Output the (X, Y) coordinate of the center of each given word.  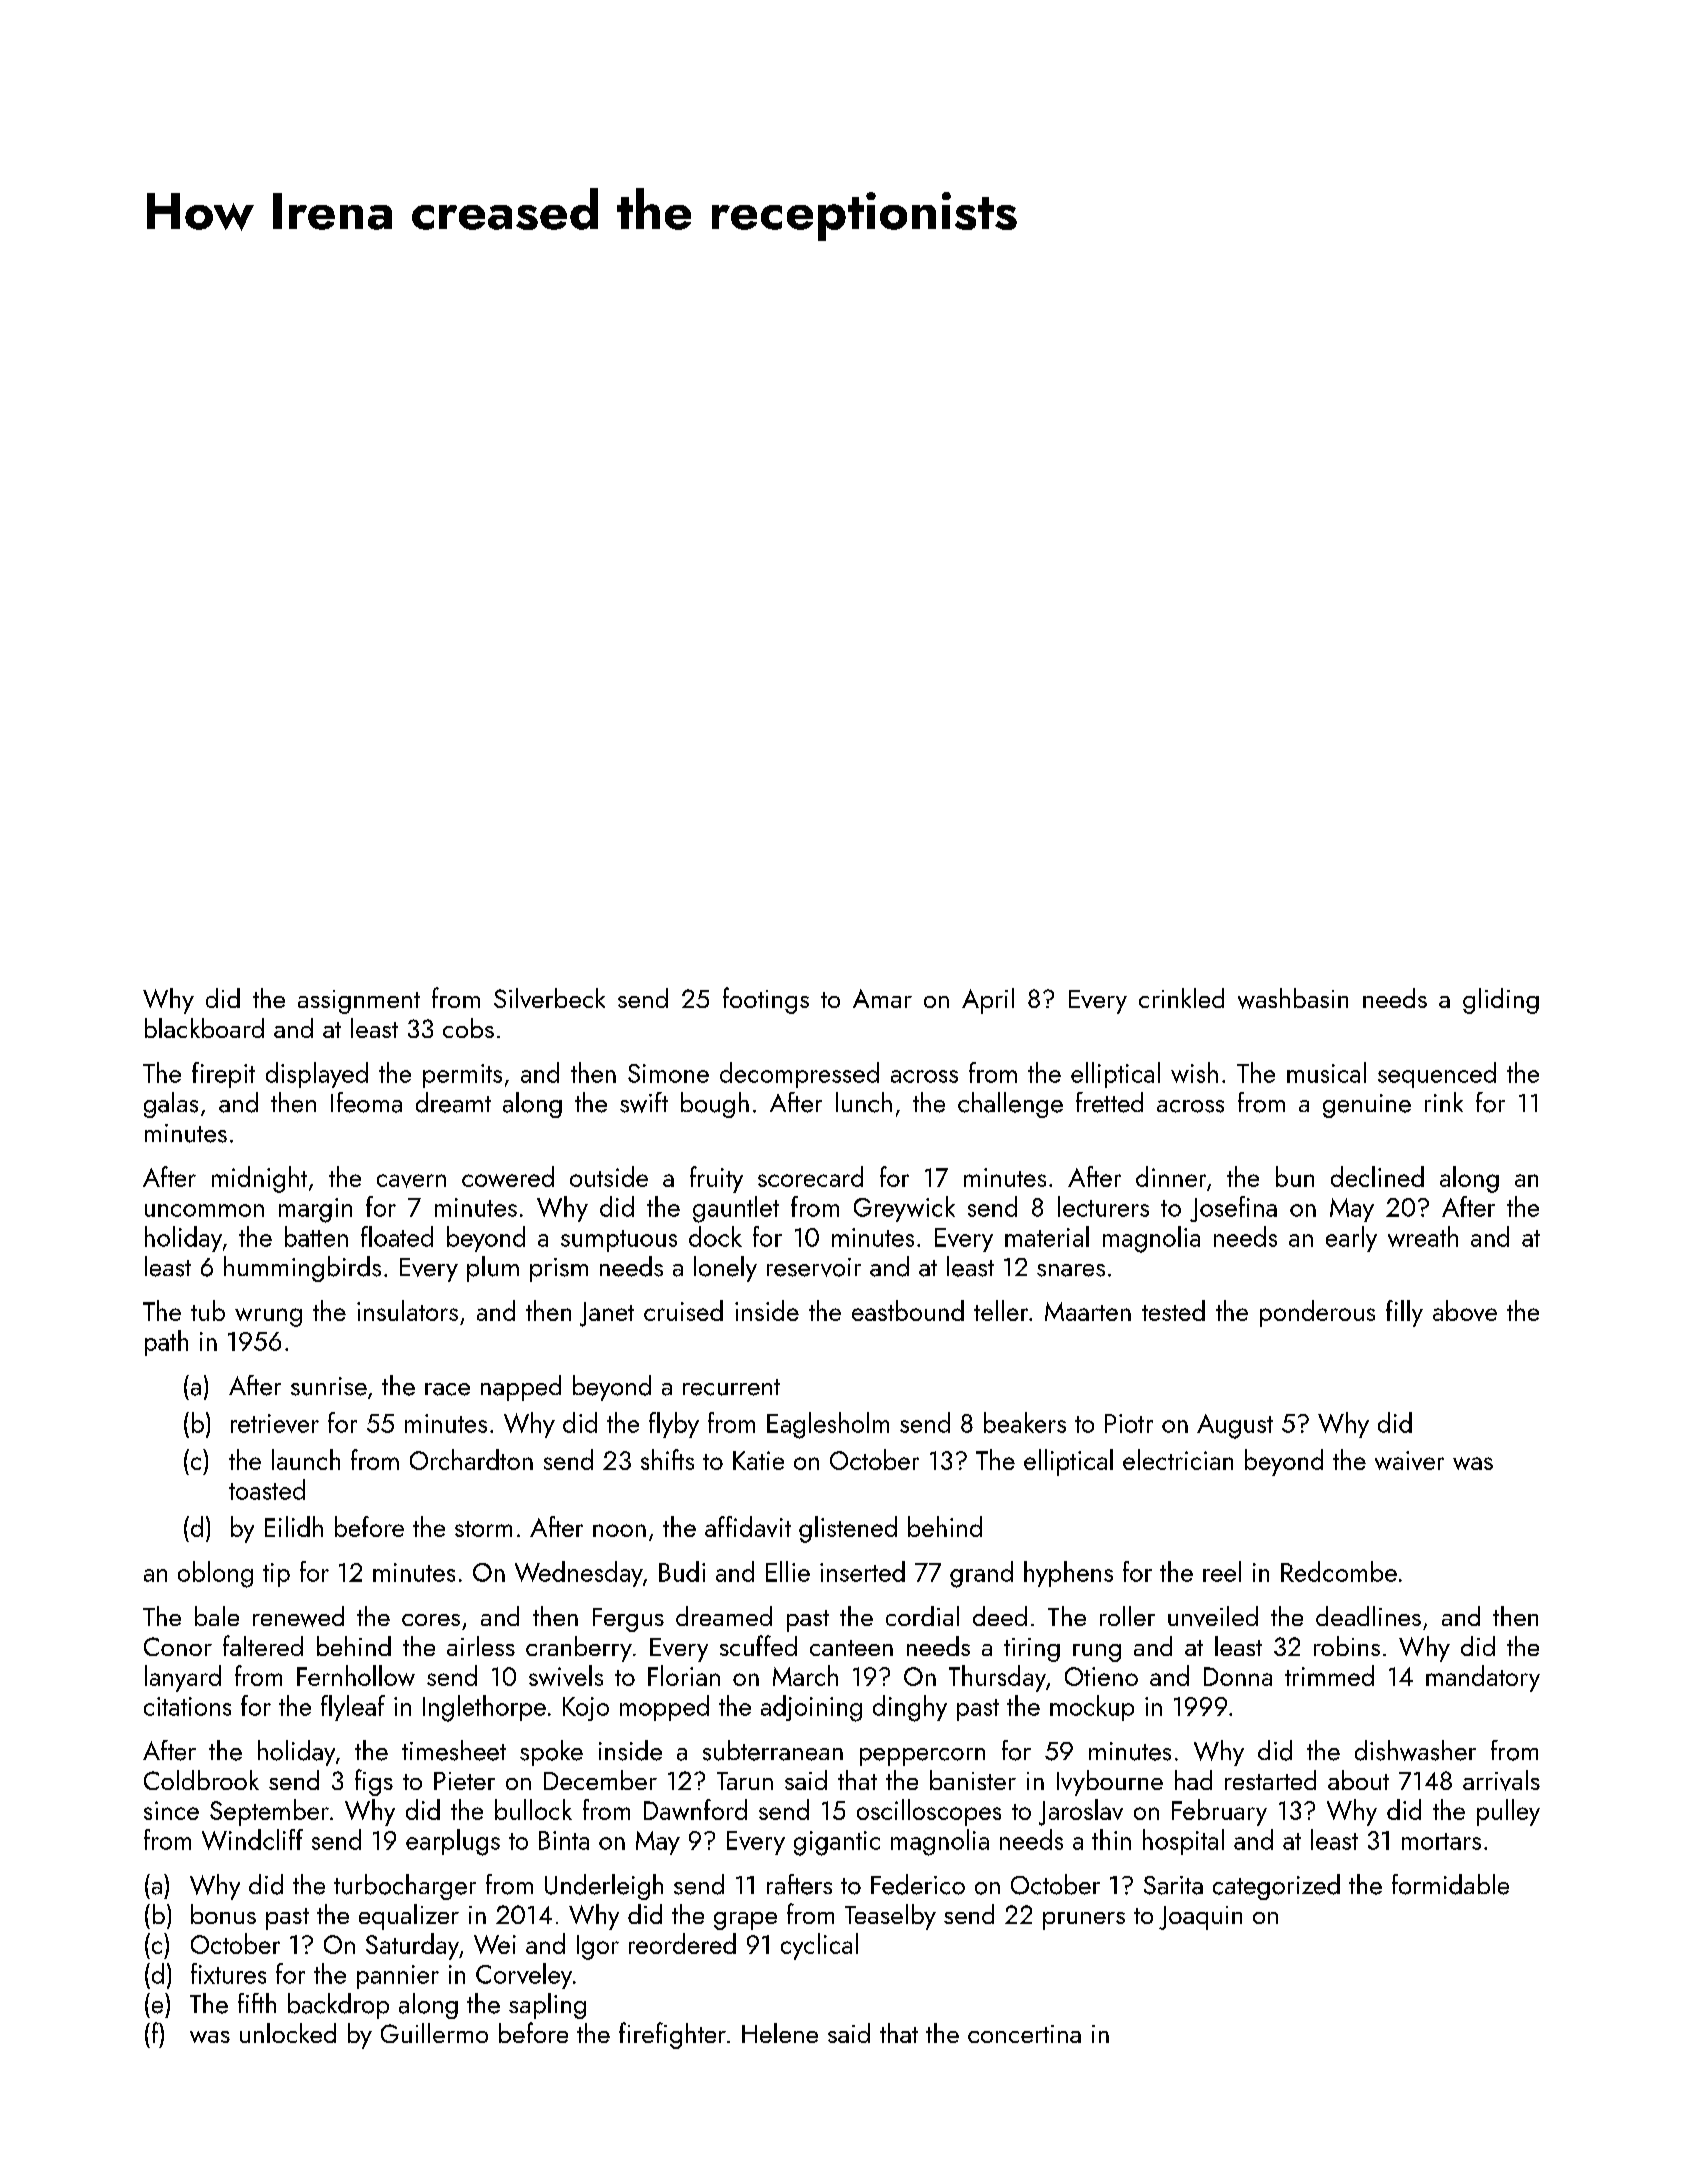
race (447, 1389)
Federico (918, 1884)
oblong (215, 1574)
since (171, 1810)
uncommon (204, 1210)
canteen (851, 1648)
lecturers (1103, 1206)
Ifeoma (366, 1102)
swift (644, 1102)
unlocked (288, 2033)
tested (1173, 1310)
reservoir (814, 1267)
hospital (1183, 1842)
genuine (1367, 1106)
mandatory (1483, 1678)
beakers (1025, 1422)
